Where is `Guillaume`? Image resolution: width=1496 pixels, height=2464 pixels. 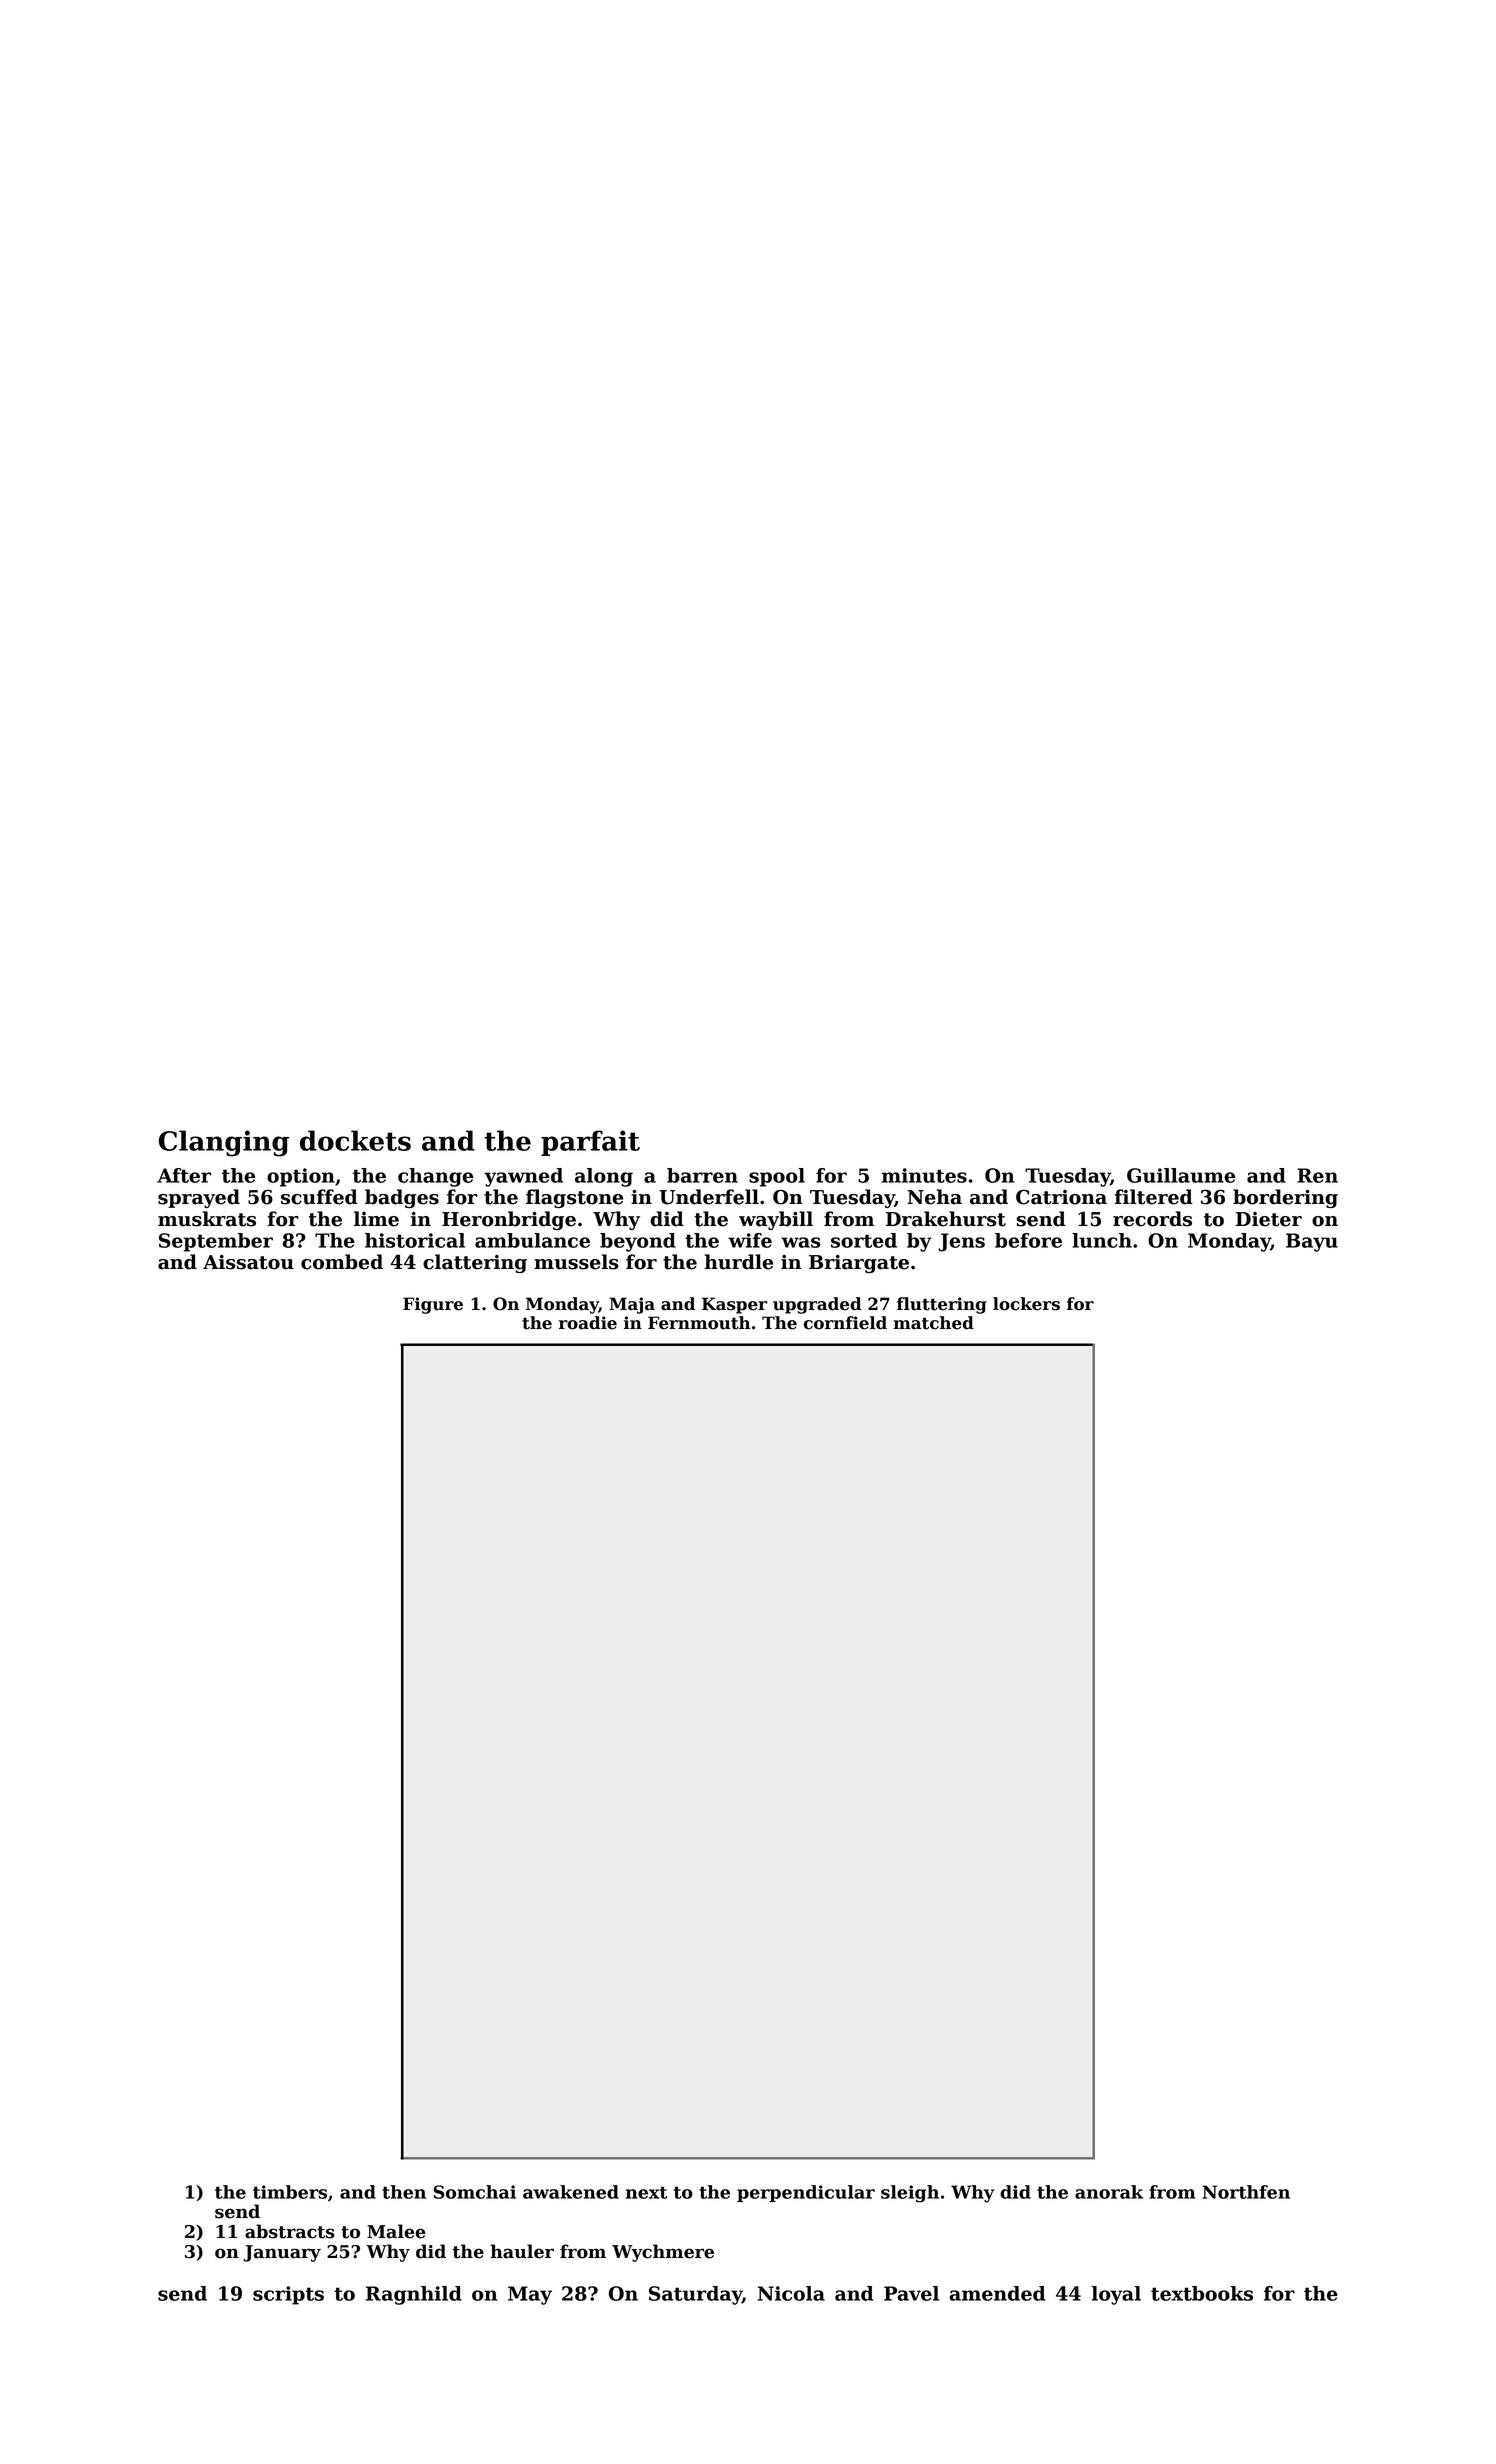
Guillaume is located at coordinates (1181, 1175).
